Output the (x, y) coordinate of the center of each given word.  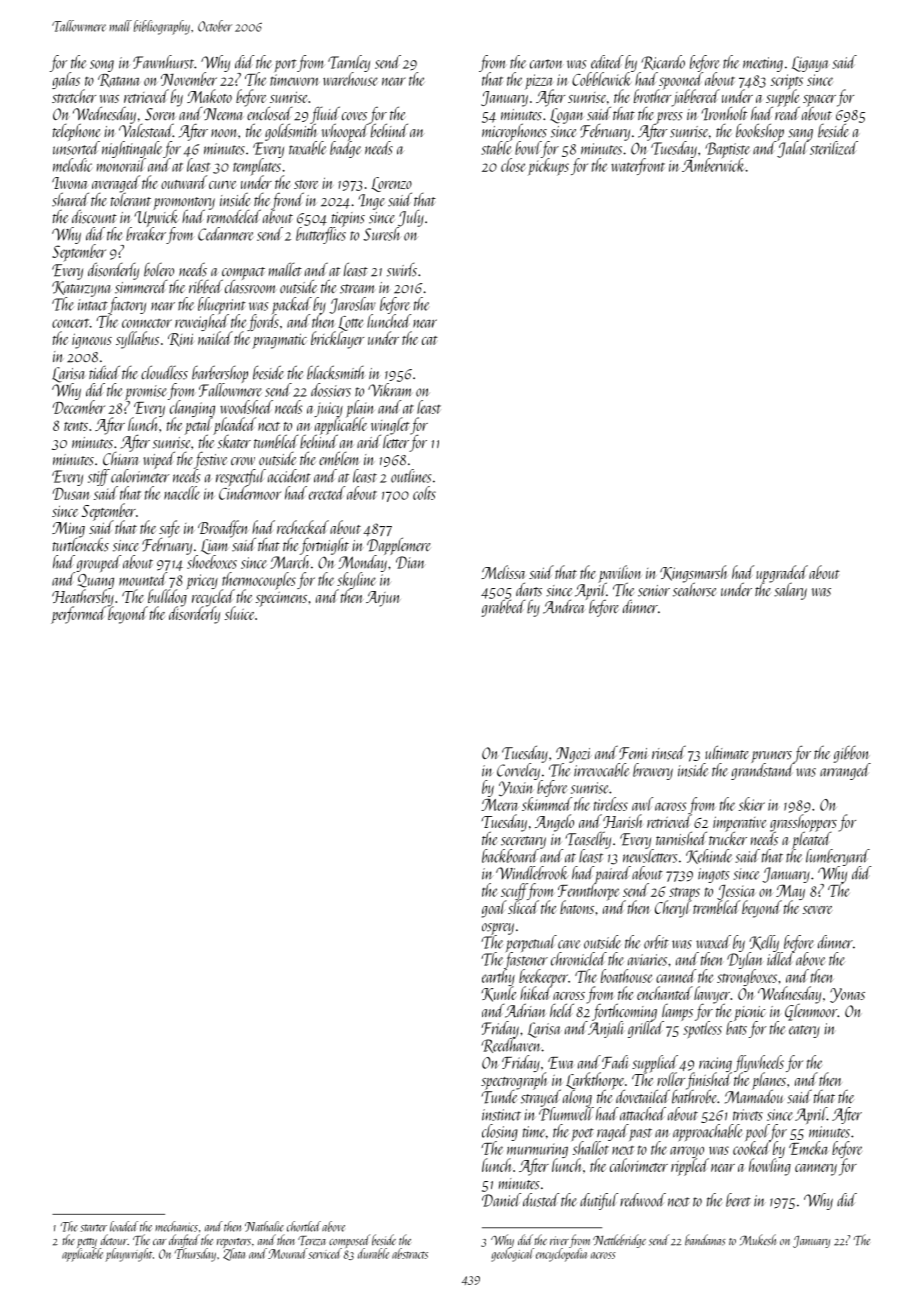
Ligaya (810, 64)
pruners (771, 757)
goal (494, 909)
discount (94, 216)
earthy (498, 977)
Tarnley (349, 63)
